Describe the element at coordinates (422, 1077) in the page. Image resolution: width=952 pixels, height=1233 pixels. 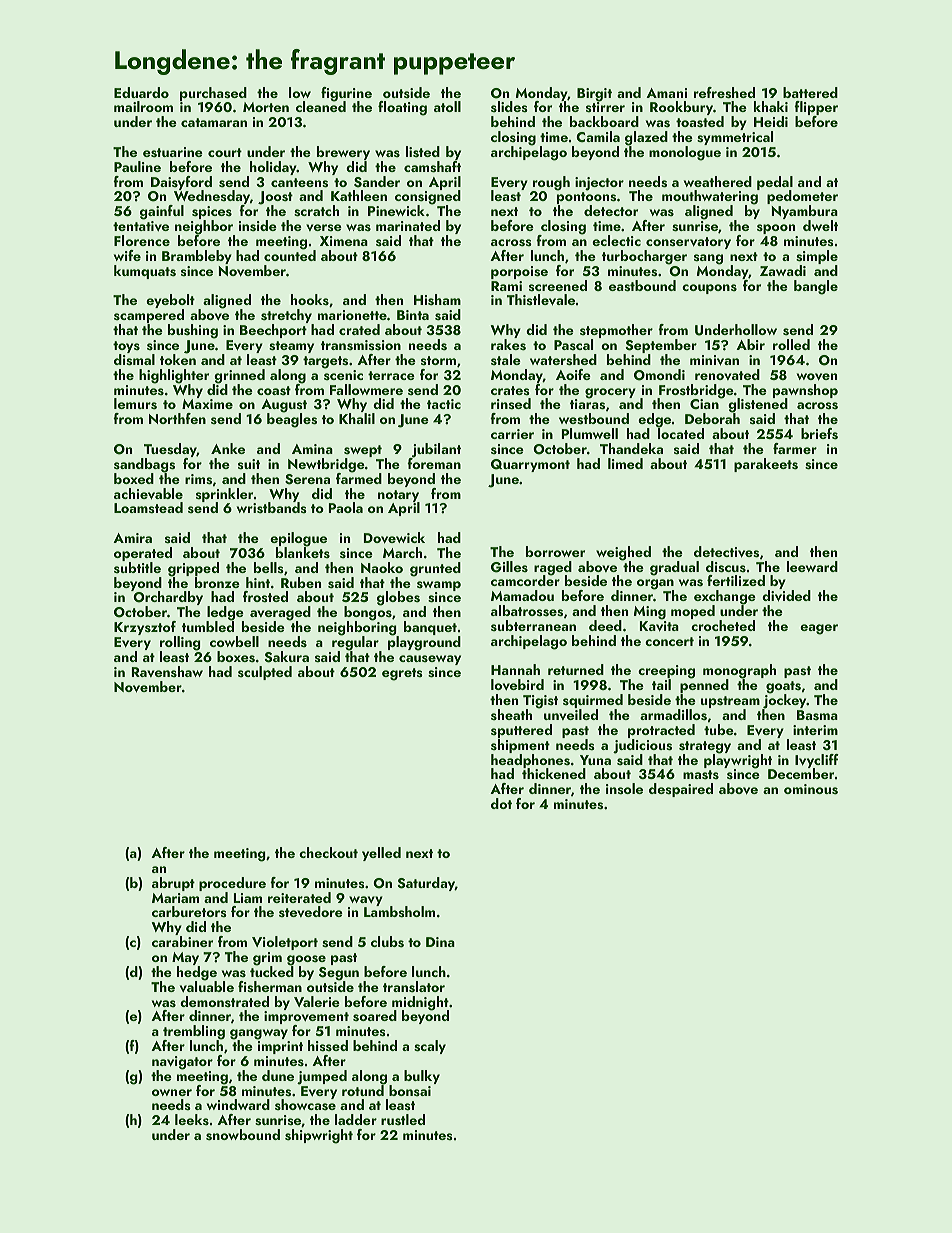
I see `bulky` at that location.
